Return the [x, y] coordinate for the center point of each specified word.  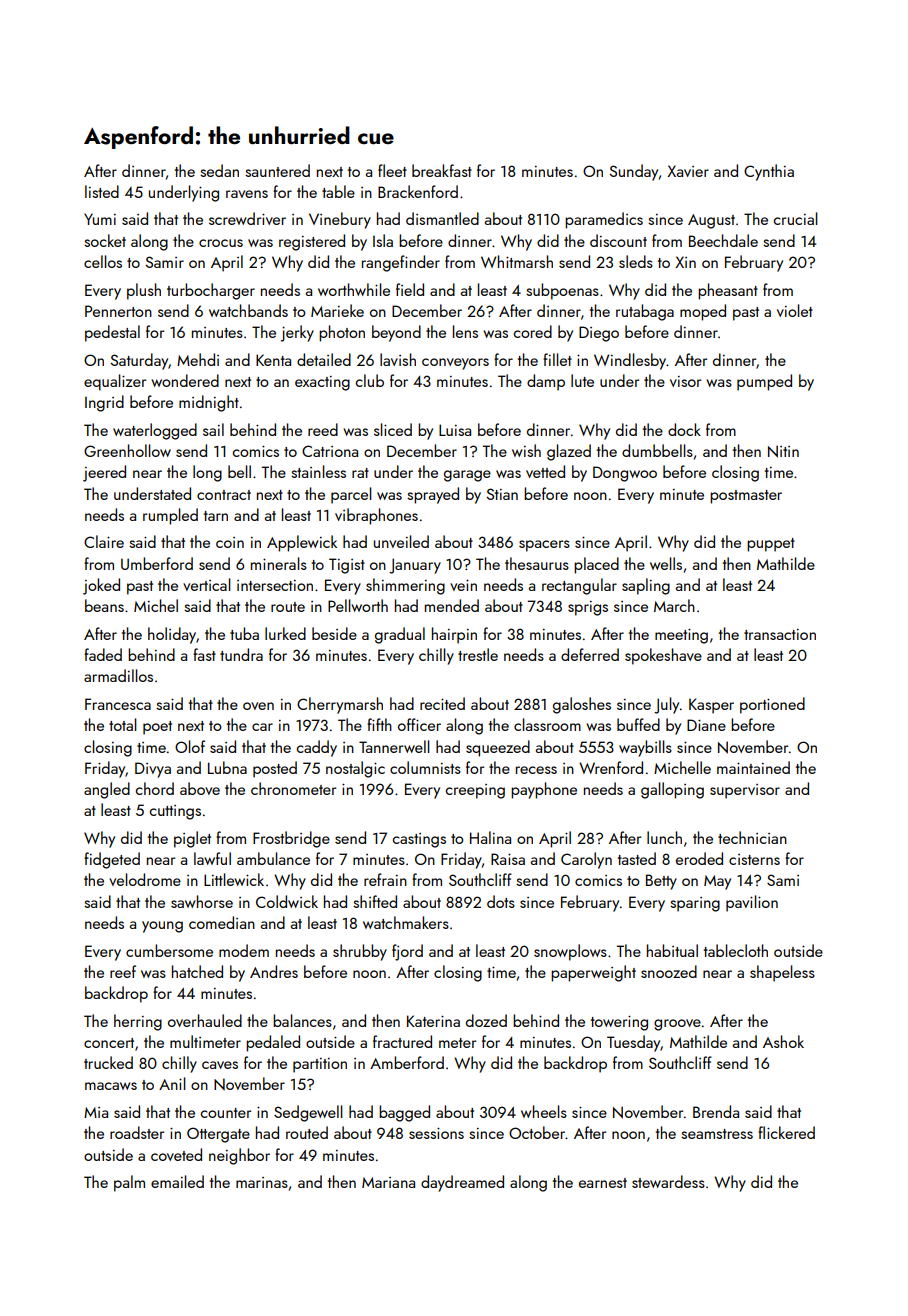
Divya [153, 770]
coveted [176, 1154]
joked [101, 586]
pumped [764, 382]
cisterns [754, 859]
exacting [322, 383]
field [410, 289]
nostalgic [355, 769]
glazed [569, 452]
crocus [221, 243]
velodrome [145, 879]
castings [419, 840]
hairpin [454, 635]
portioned [772, 705]
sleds [636, 261]
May [717, 882]
